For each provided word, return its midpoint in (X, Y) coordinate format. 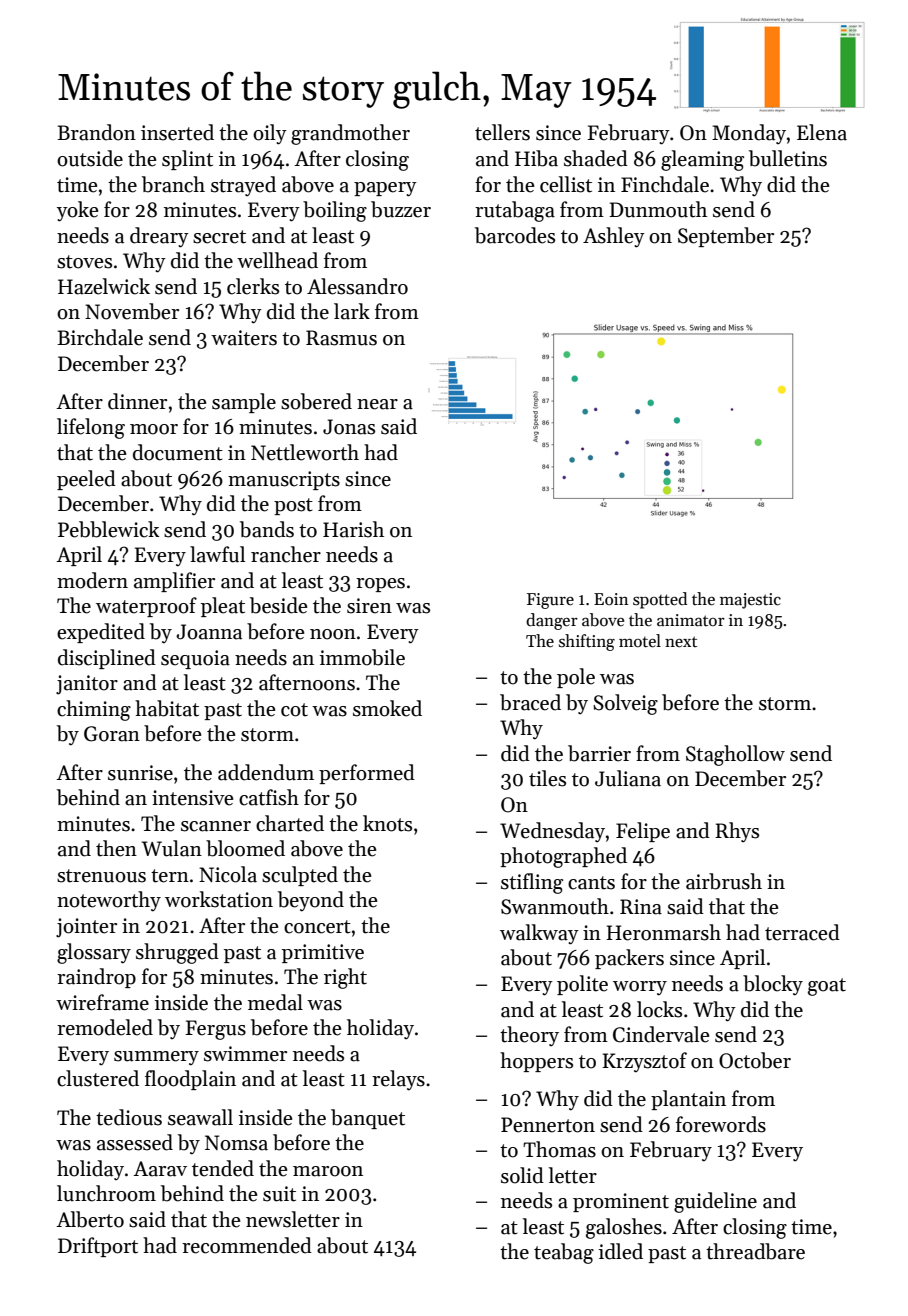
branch (173, 184)
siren (369, 606)
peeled (86, 480)
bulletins (788, 158)
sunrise (140, 773)
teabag (564, 1253)
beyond (311, 901)
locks (659, 1009)
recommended (247, 1245)
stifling (532, 883)
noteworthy (109, 901)
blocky (773, 985)
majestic (750, 601)
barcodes (515, 235)
